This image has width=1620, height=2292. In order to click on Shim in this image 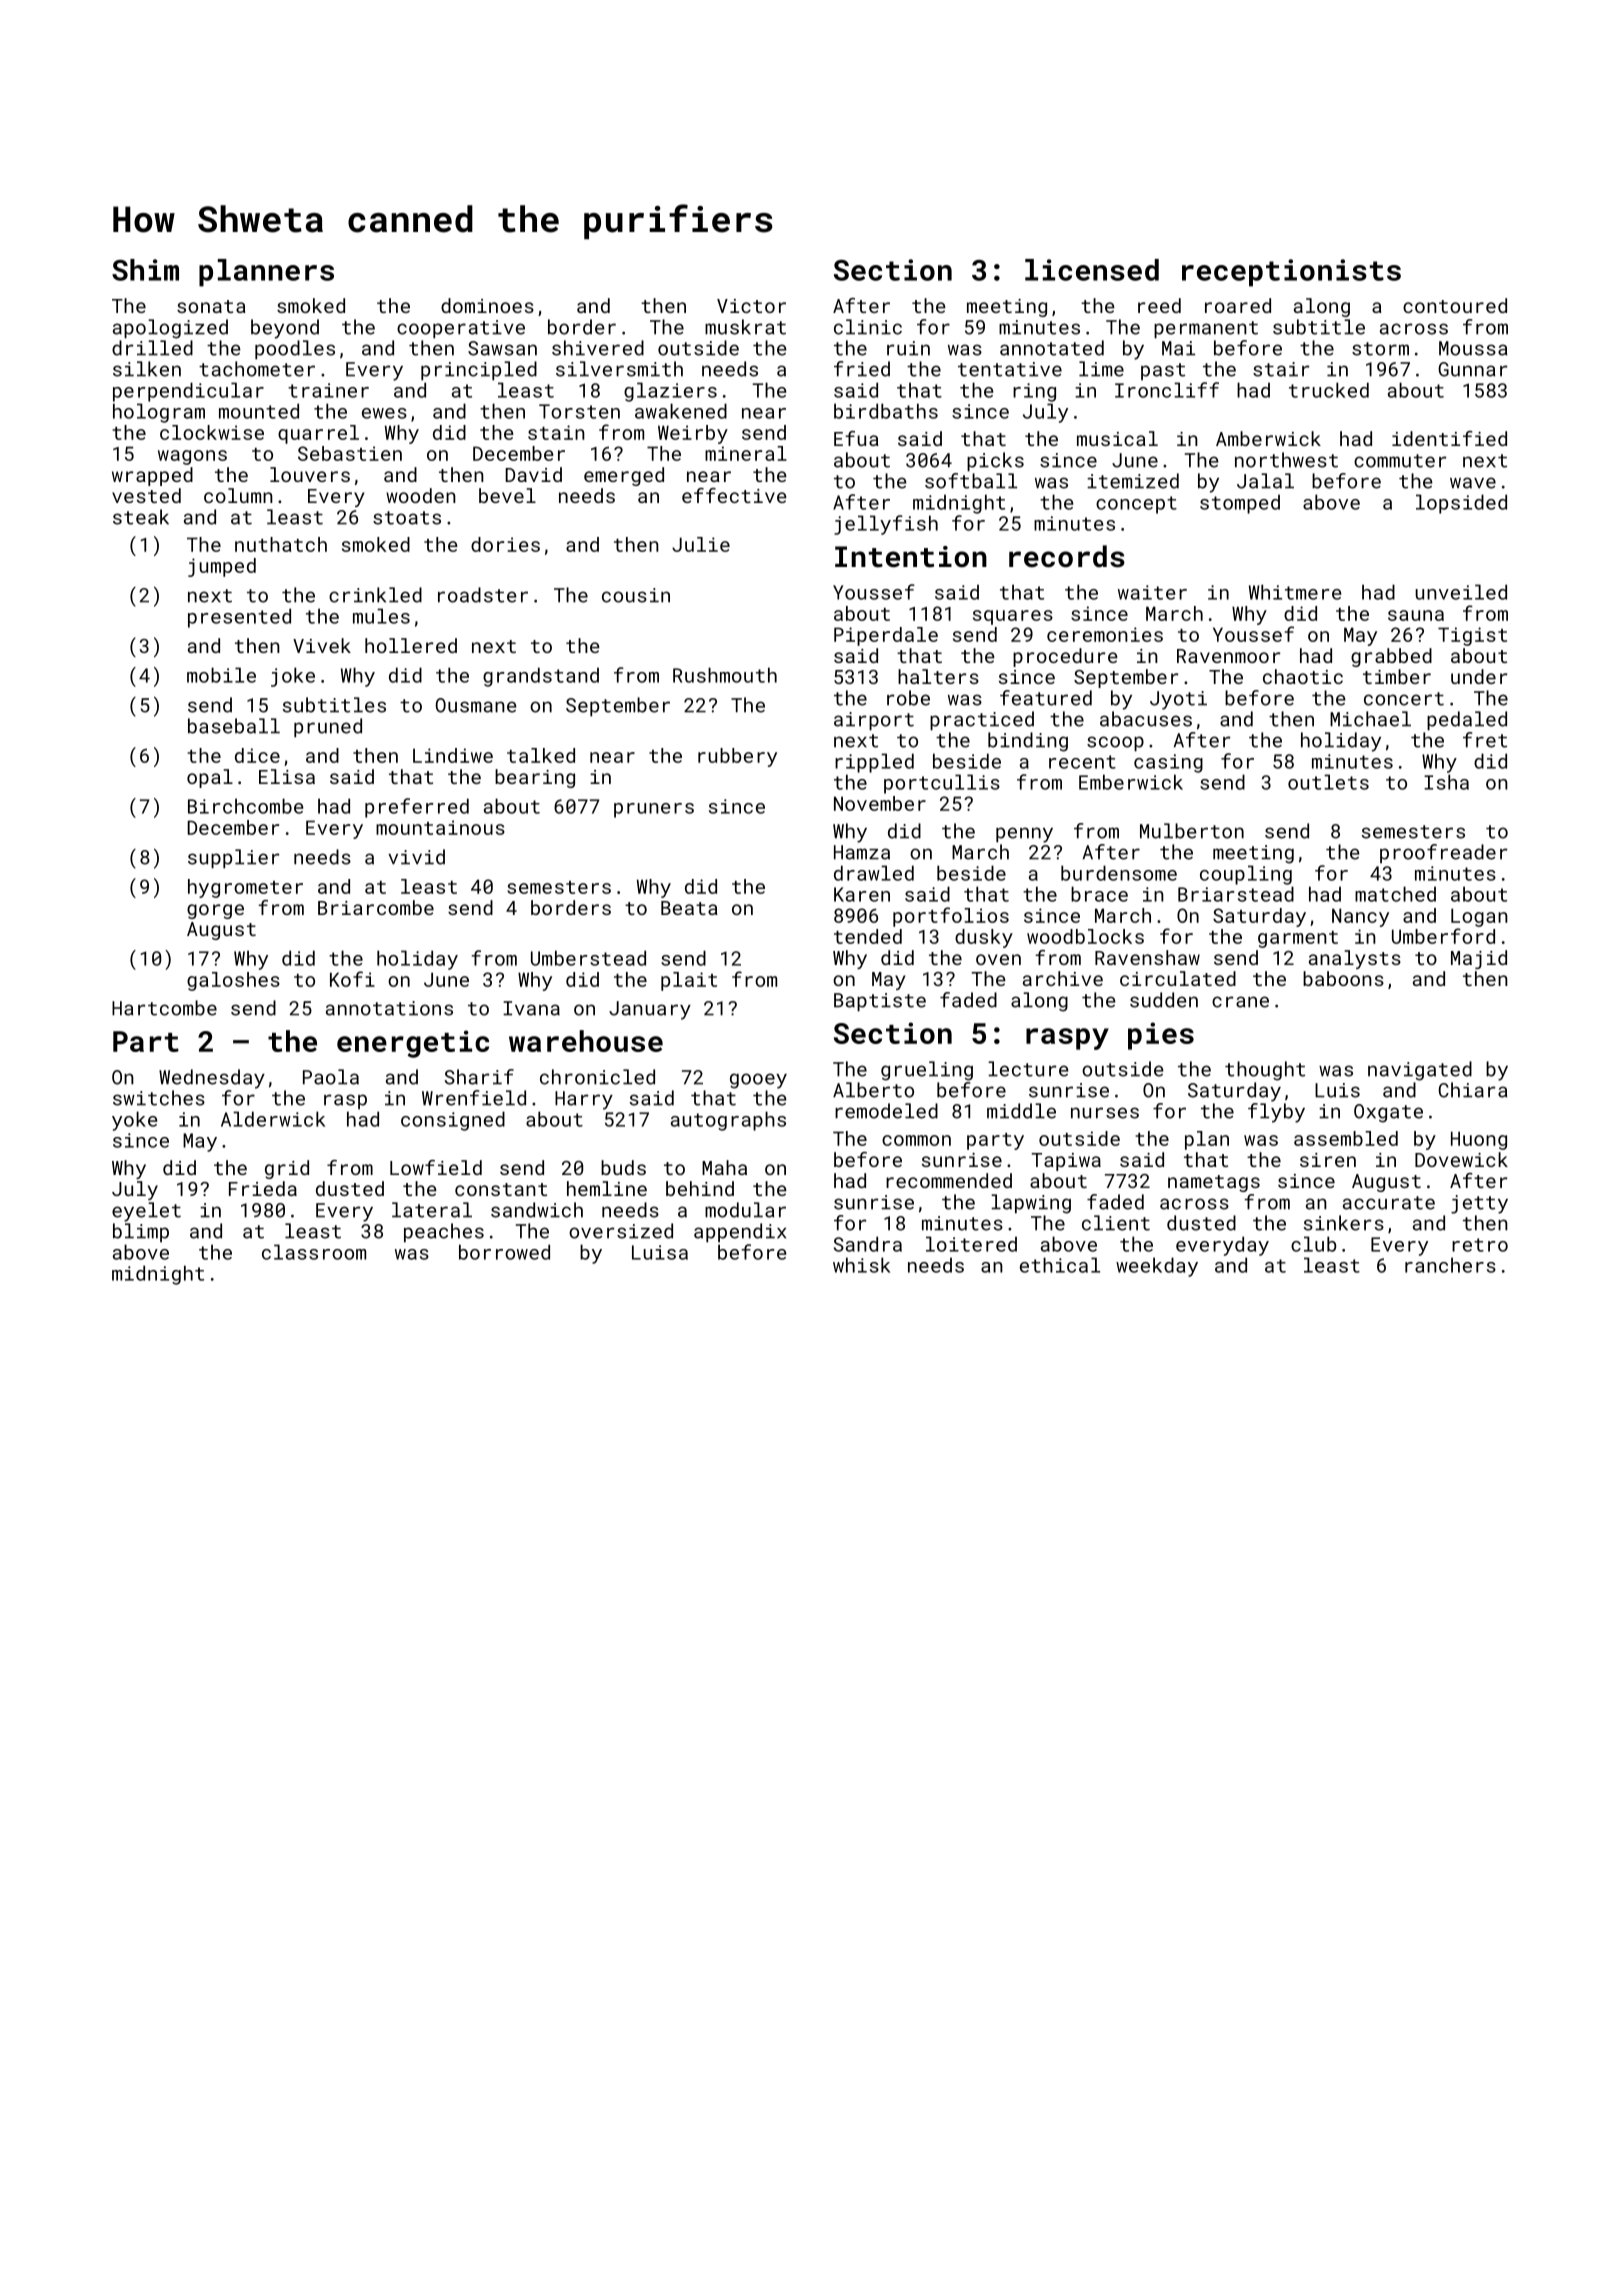, I will do `click(145, 270)`.
